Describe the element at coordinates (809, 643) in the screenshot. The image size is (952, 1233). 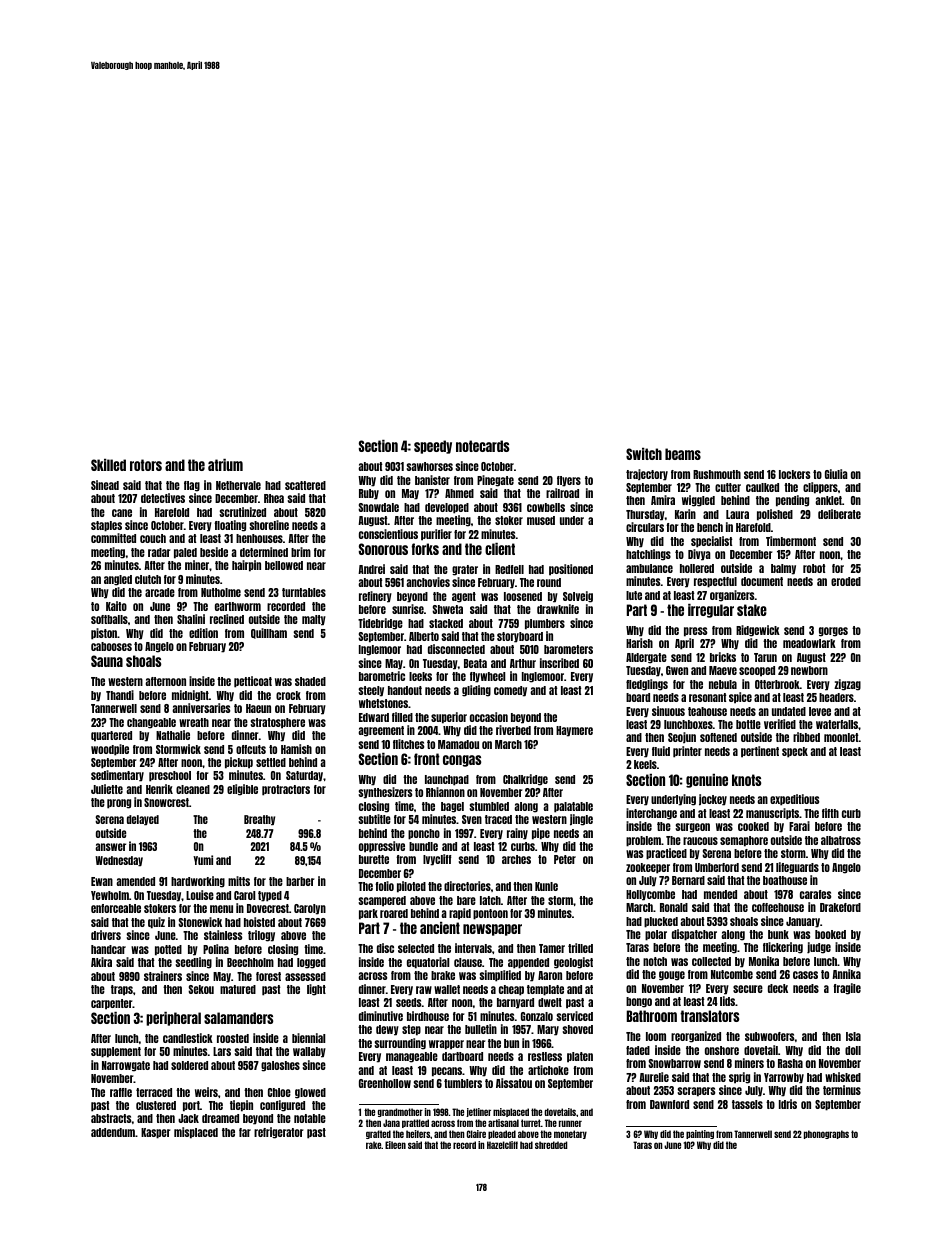
I see `meadowlark` at that location.
